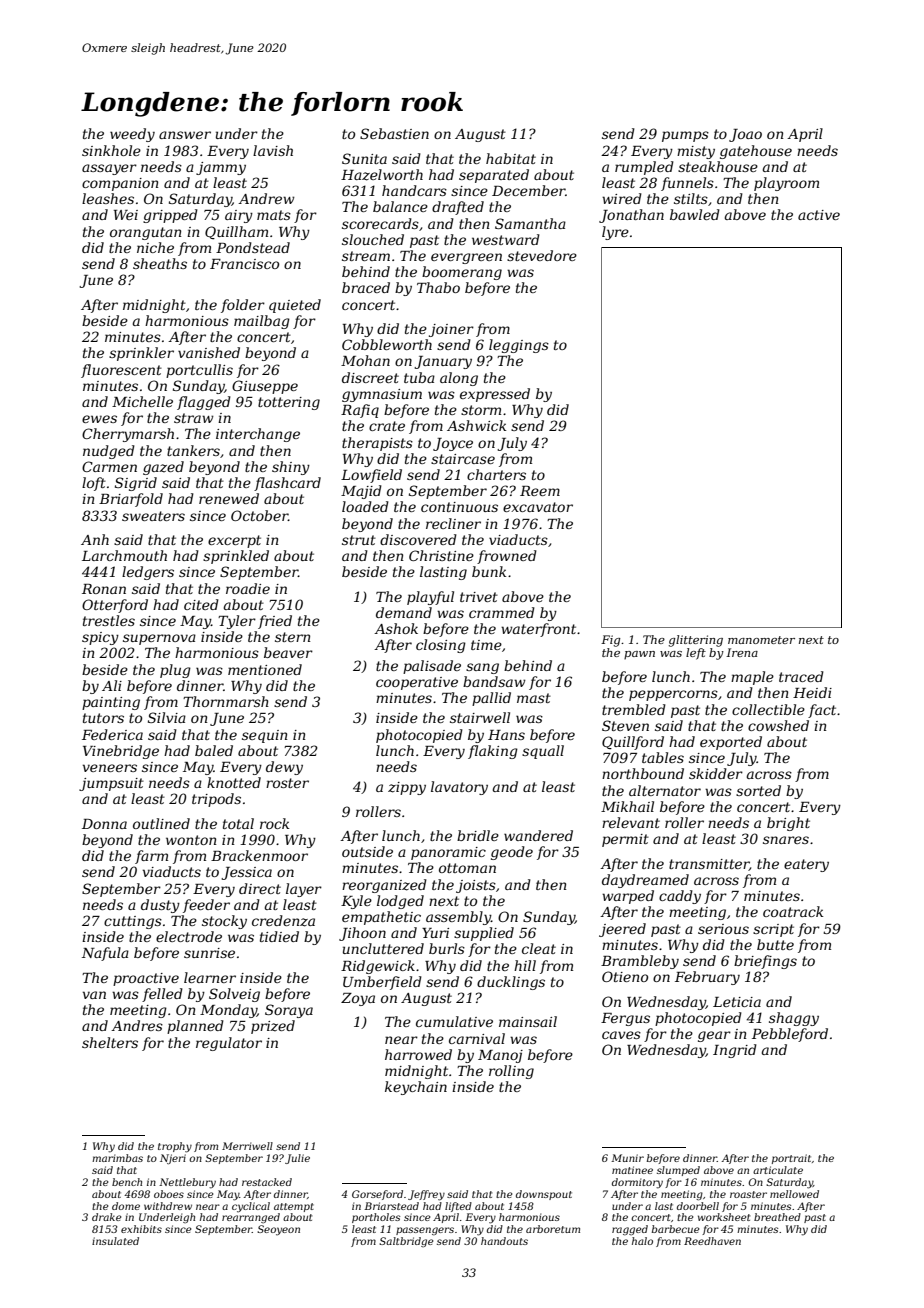 The height and width of the document is (1308, 924). What do you see at coordinates (394, 133) in the document?
I see `Sebastien` at bounding box center [394, 133].
